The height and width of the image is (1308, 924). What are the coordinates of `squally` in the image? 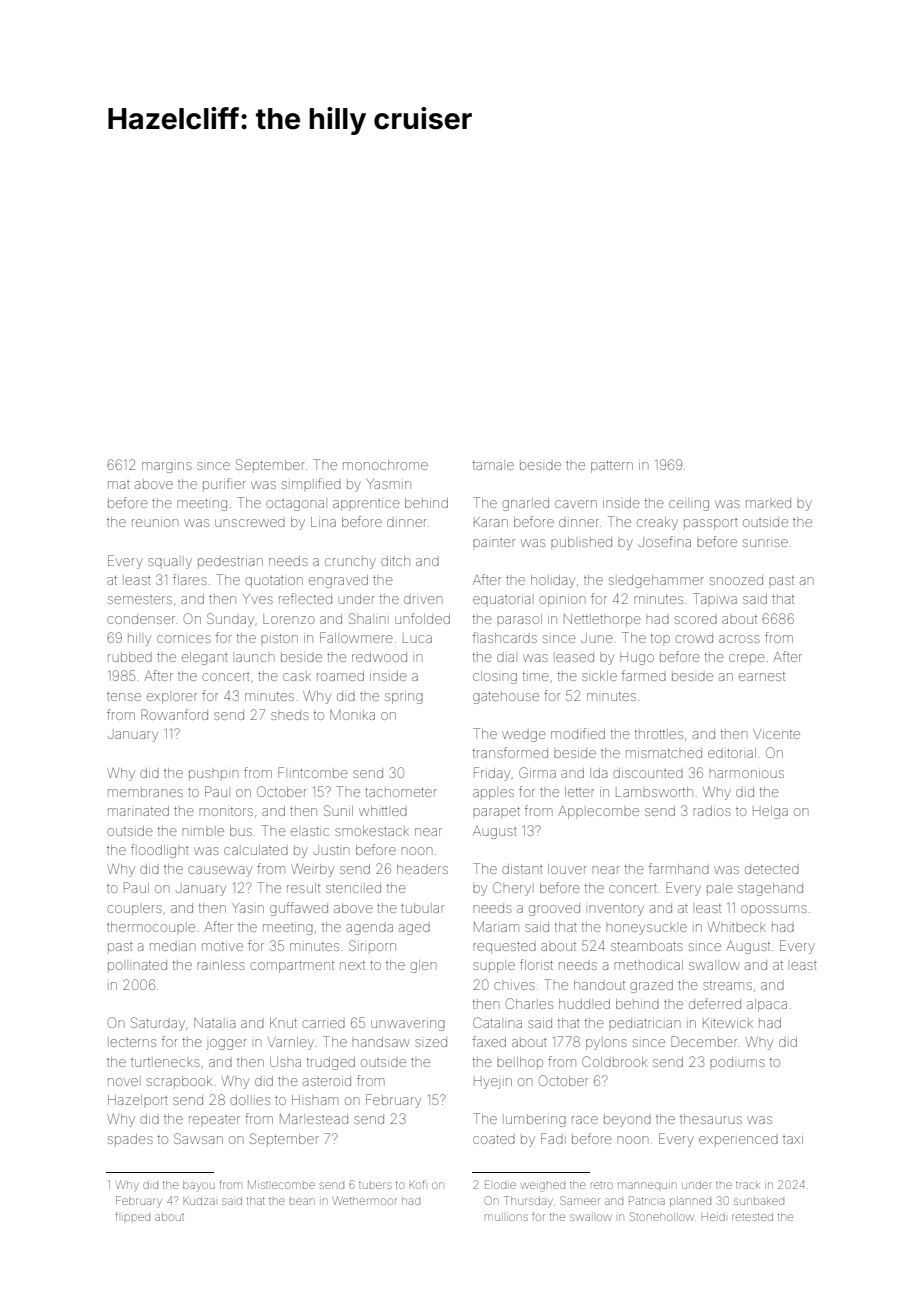 It's located at (170, 563).
